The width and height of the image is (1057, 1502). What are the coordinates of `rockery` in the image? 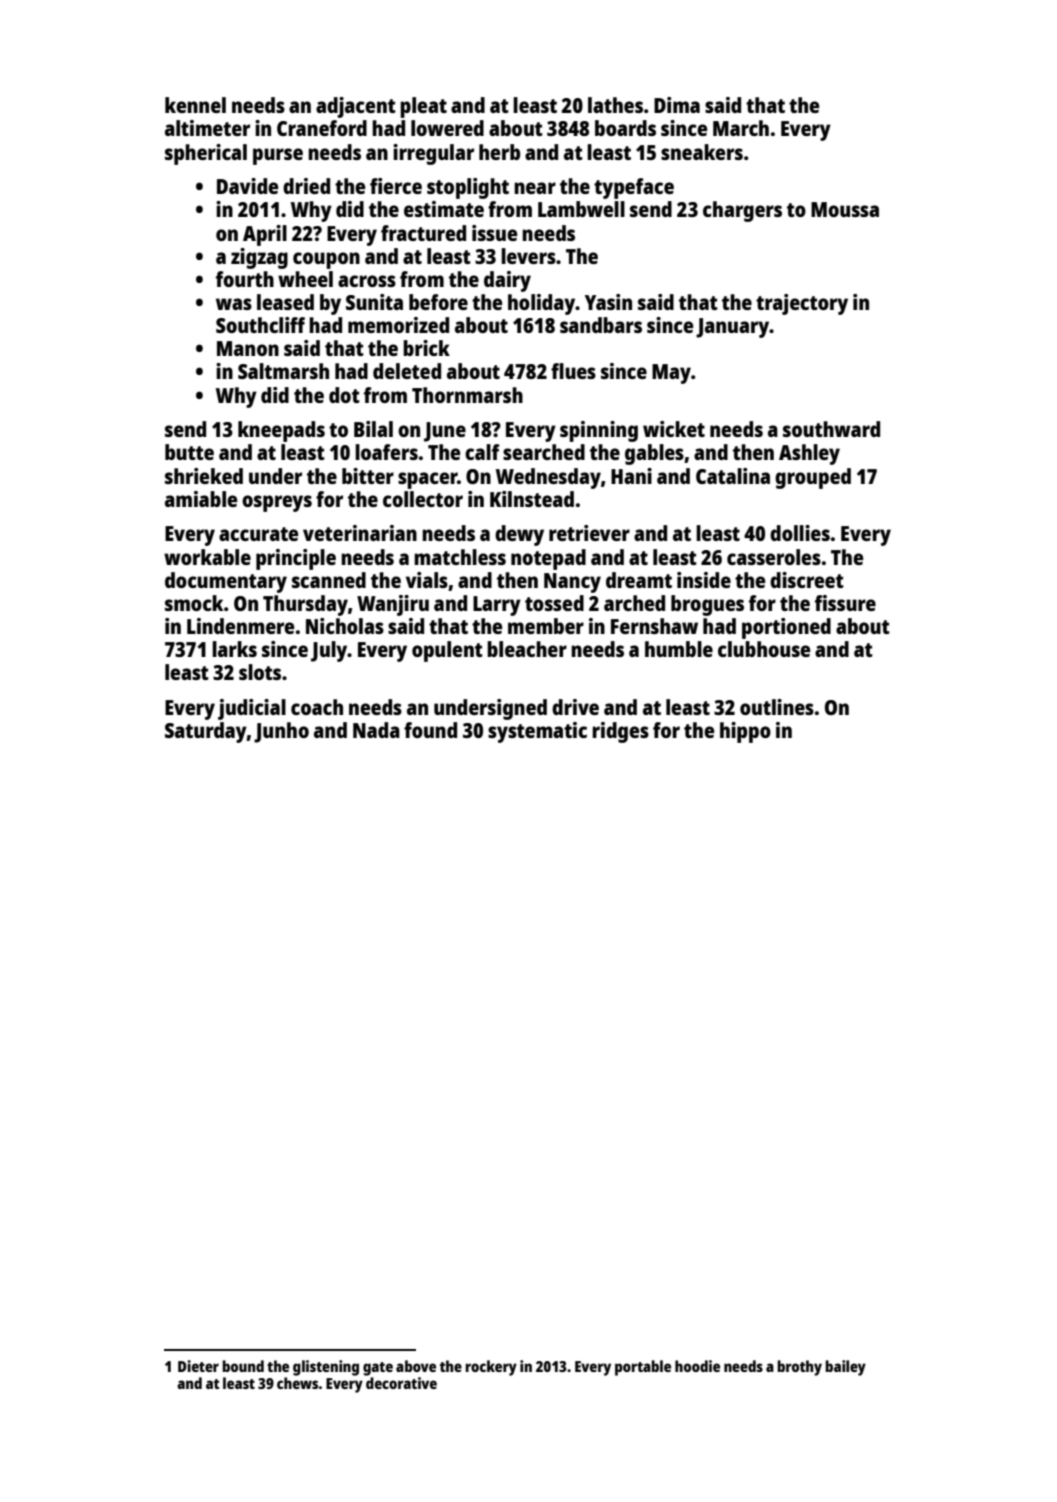 It's located at (491, 1368).
